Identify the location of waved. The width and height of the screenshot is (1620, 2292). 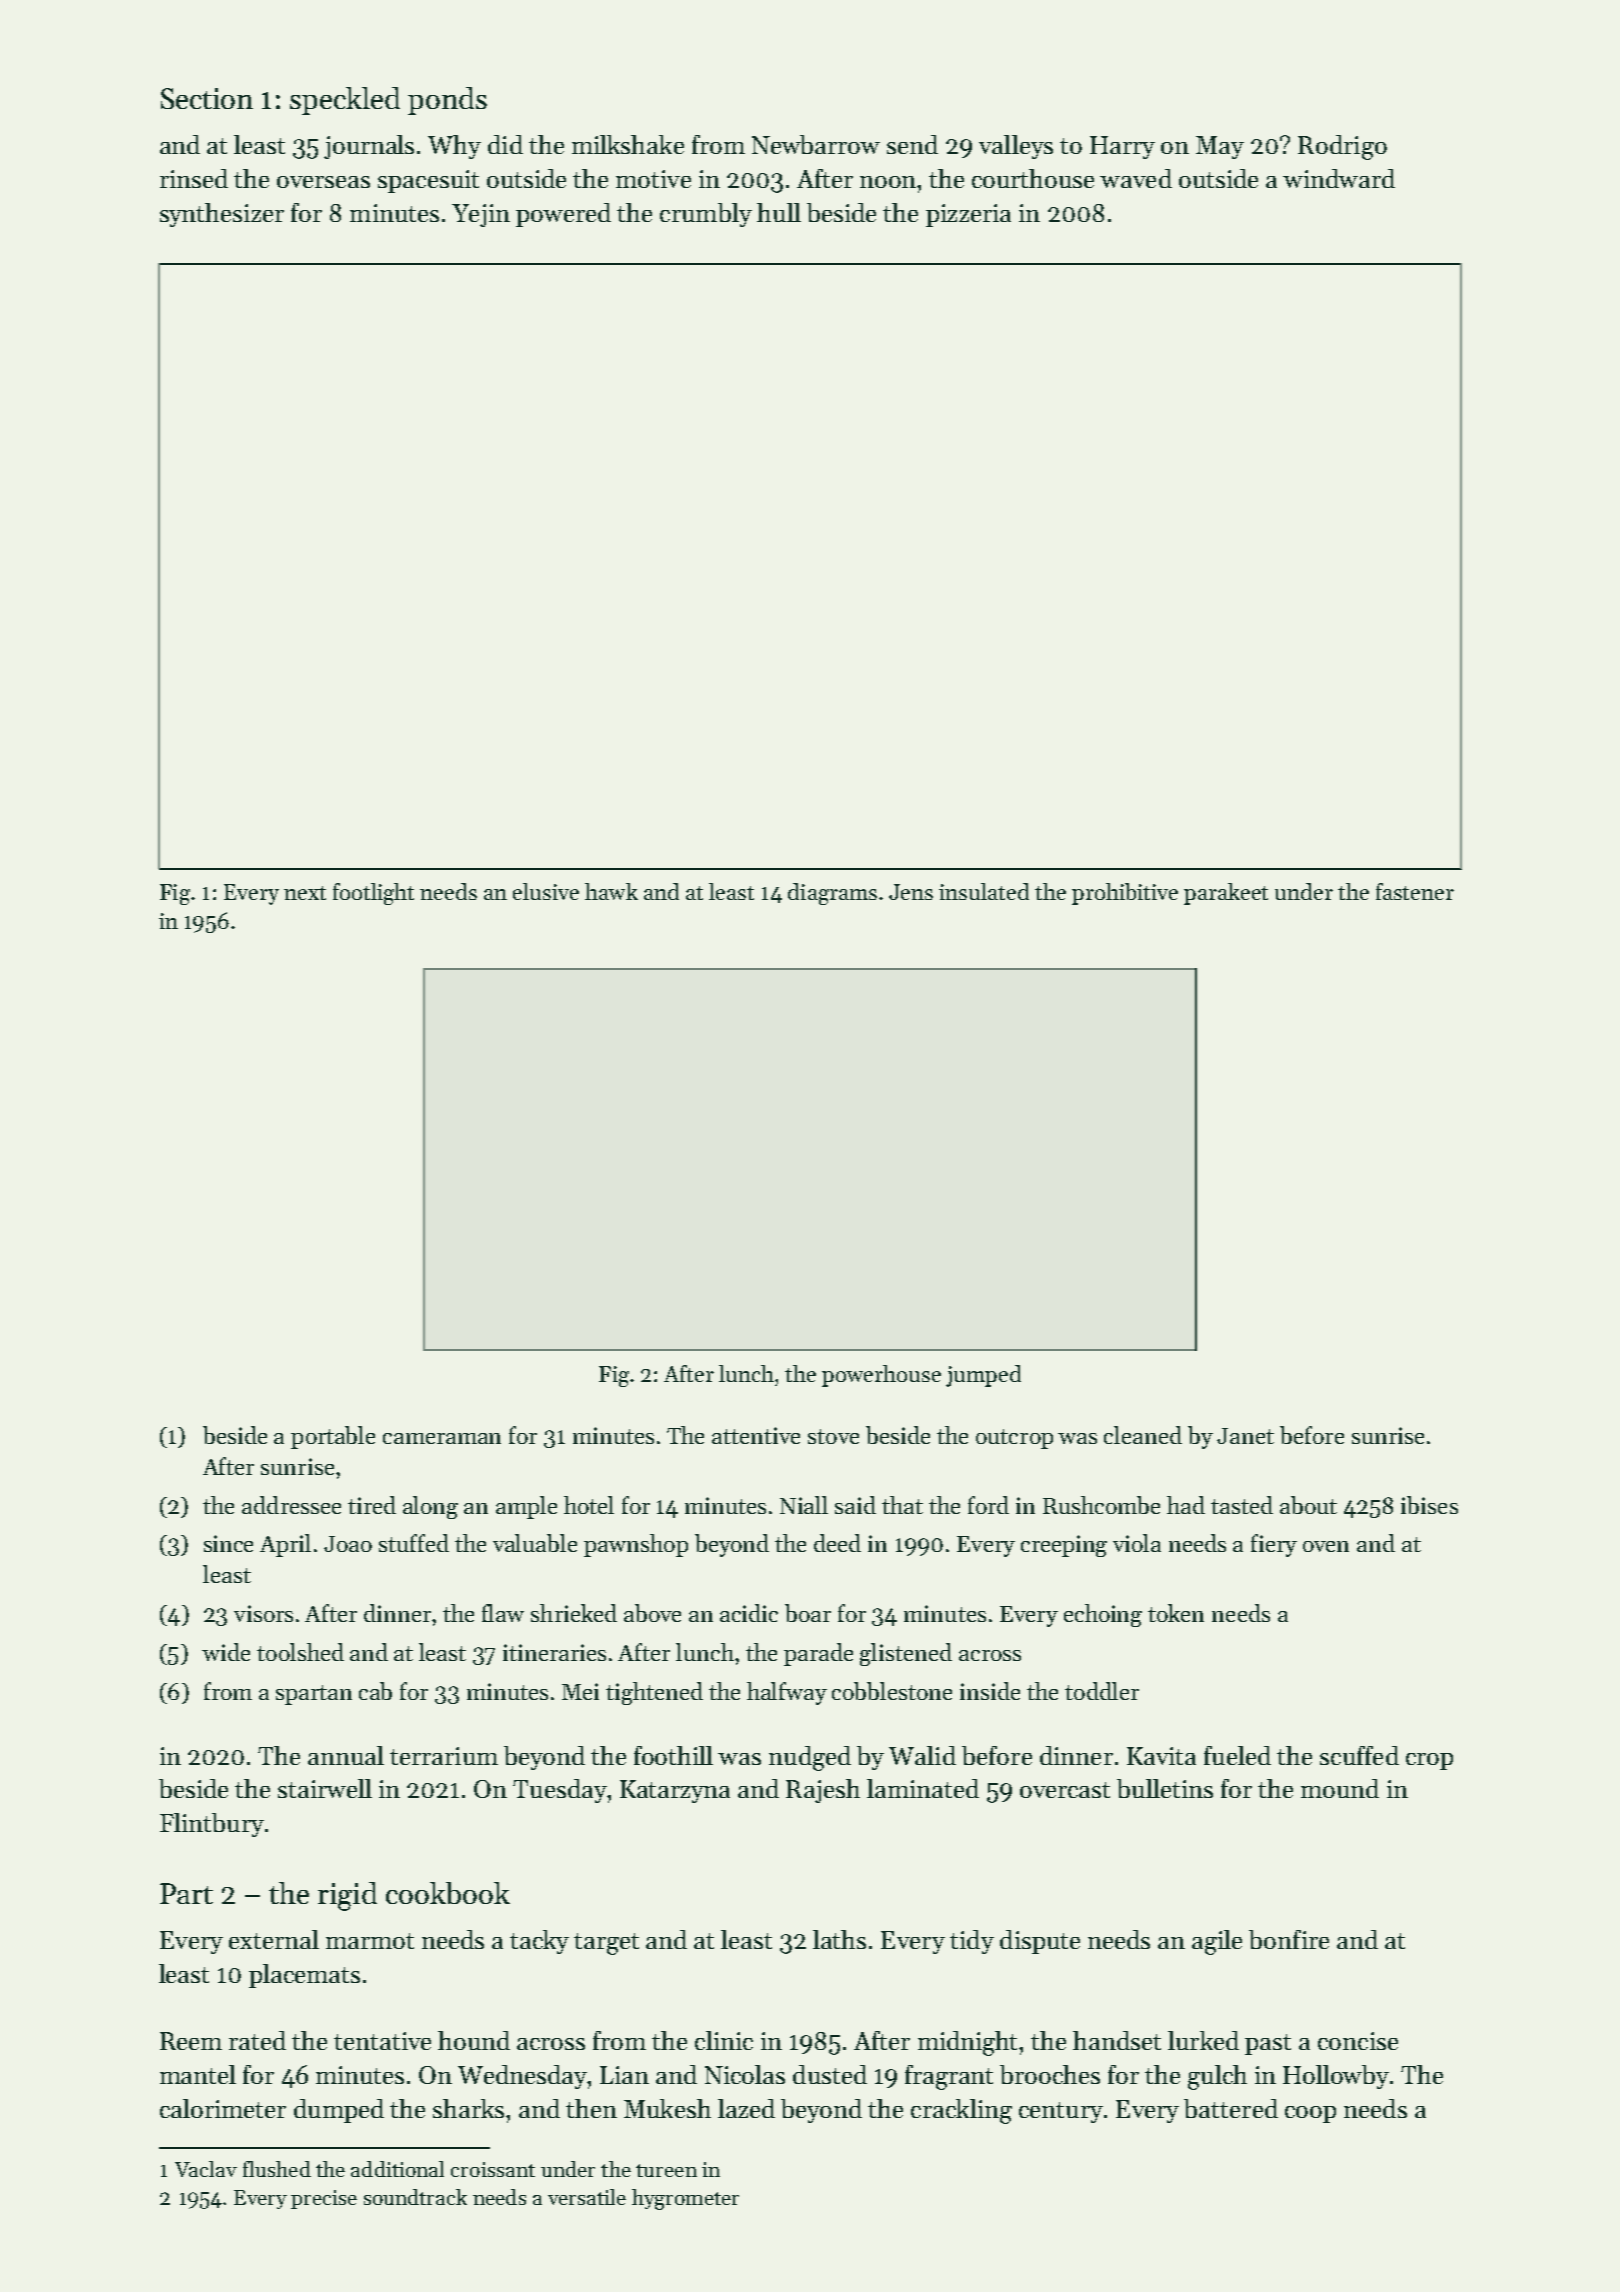
(1136, 178).
